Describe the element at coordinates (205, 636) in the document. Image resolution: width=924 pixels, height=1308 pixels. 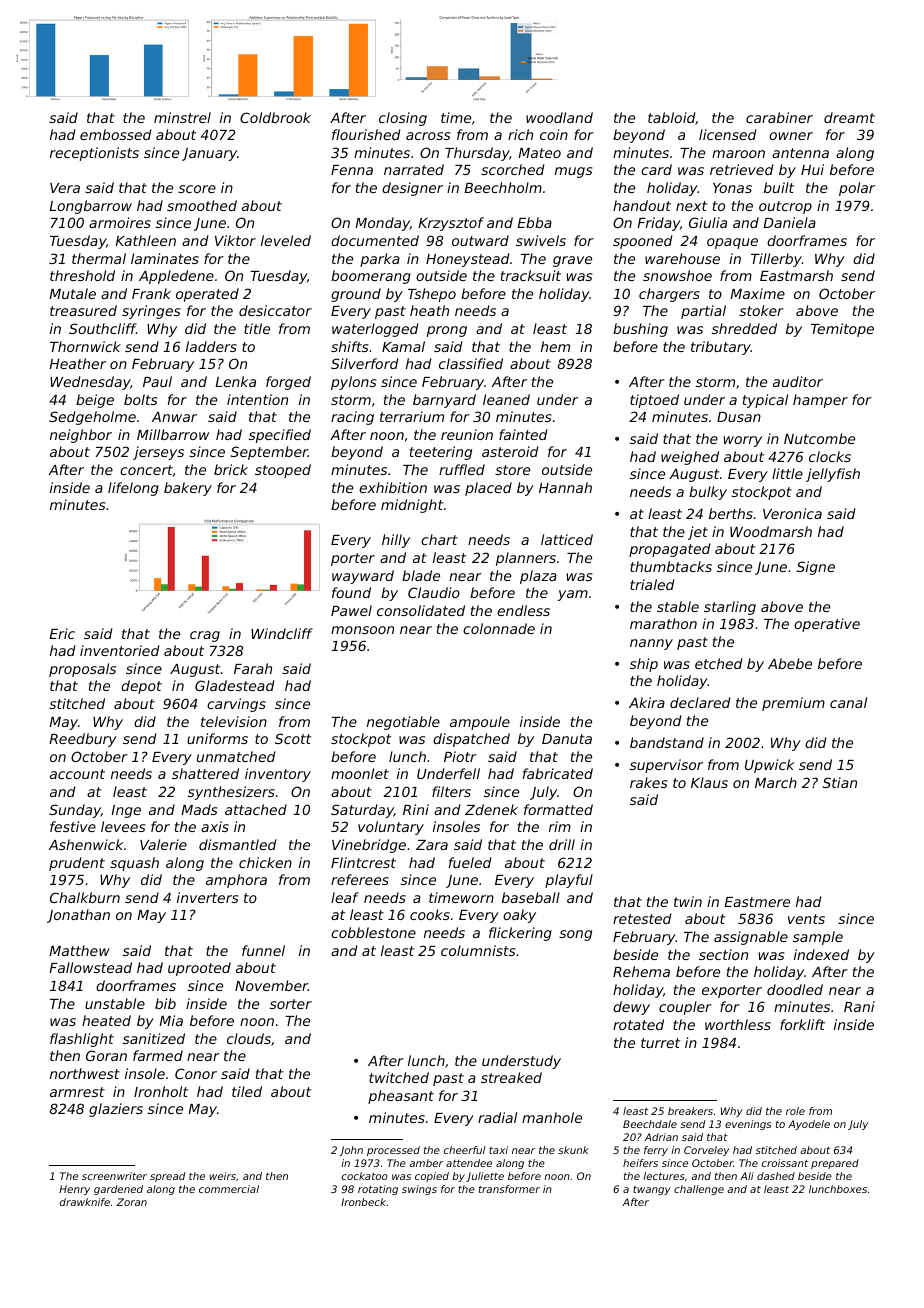
I see `crag` at that location.
